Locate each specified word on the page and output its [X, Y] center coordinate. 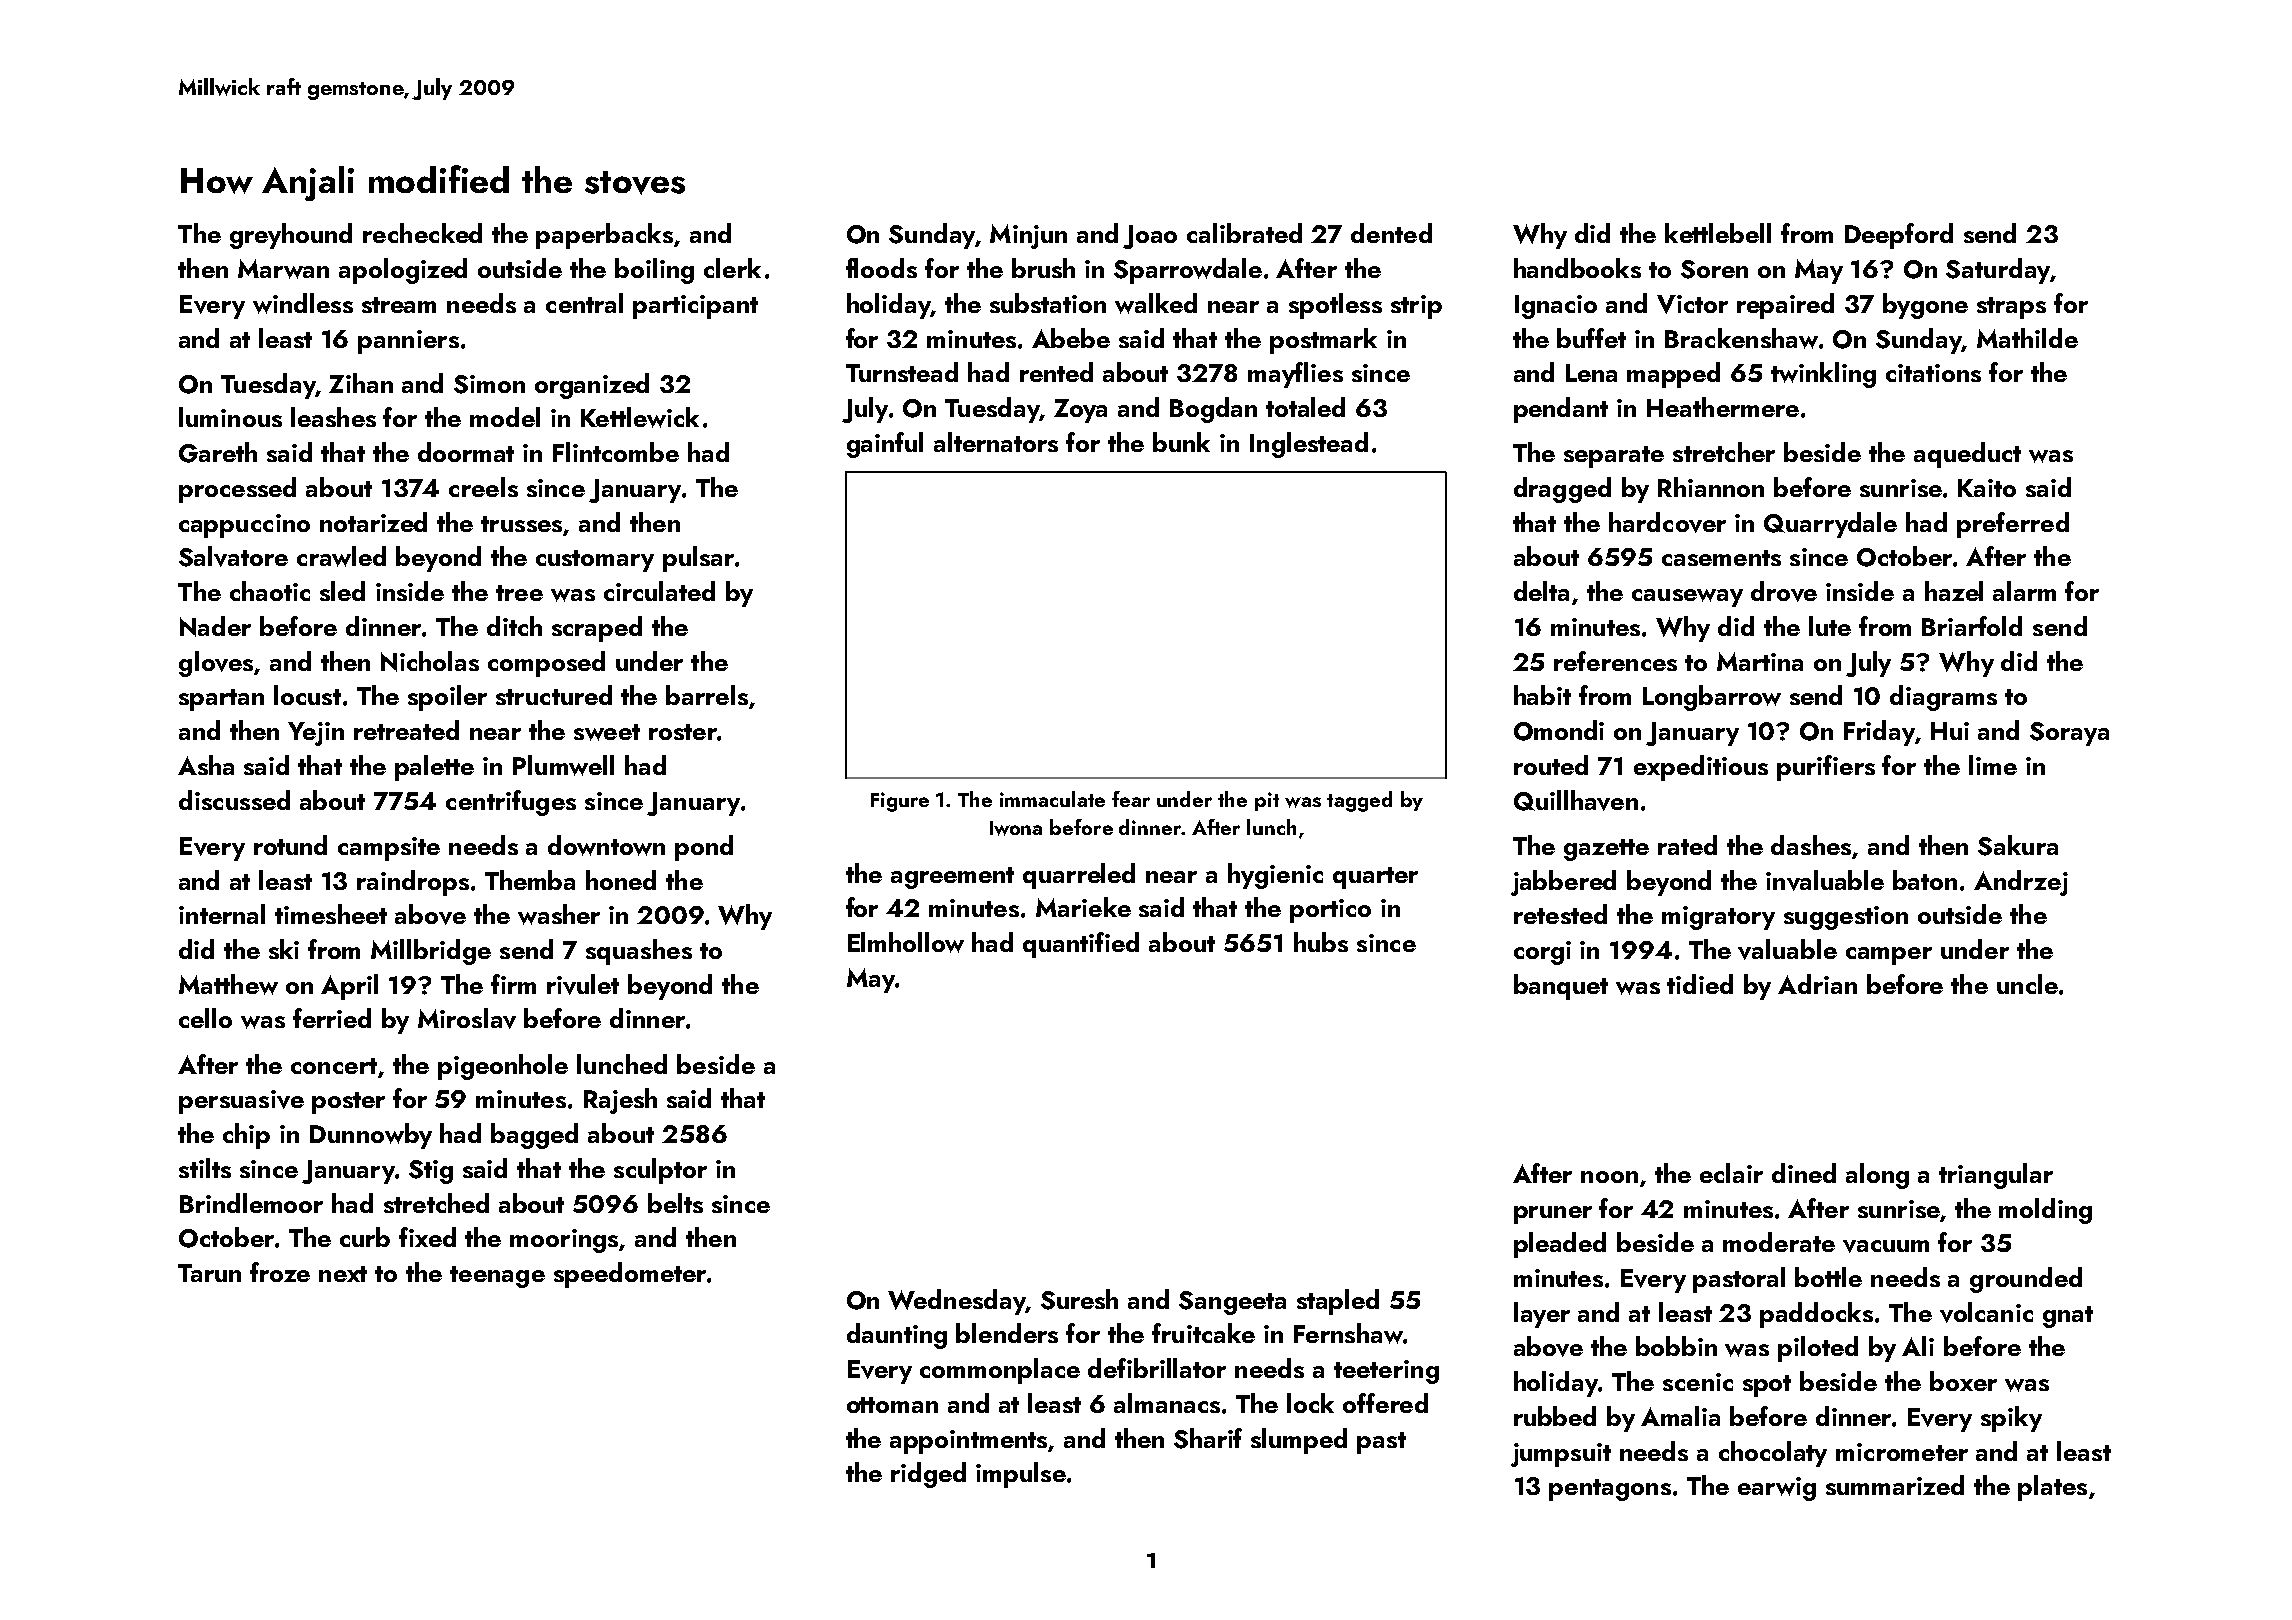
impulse [1021, 1475]
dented [1391, 233]
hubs [1321, 942]
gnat [2068, 1317]
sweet [607, 732]
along [1877, 1176]
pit [1267, 801]
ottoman [892, 1405]
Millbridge [431, 952]
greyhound [291, 236]
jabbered [1563, 883]
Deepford [1899, 236]
